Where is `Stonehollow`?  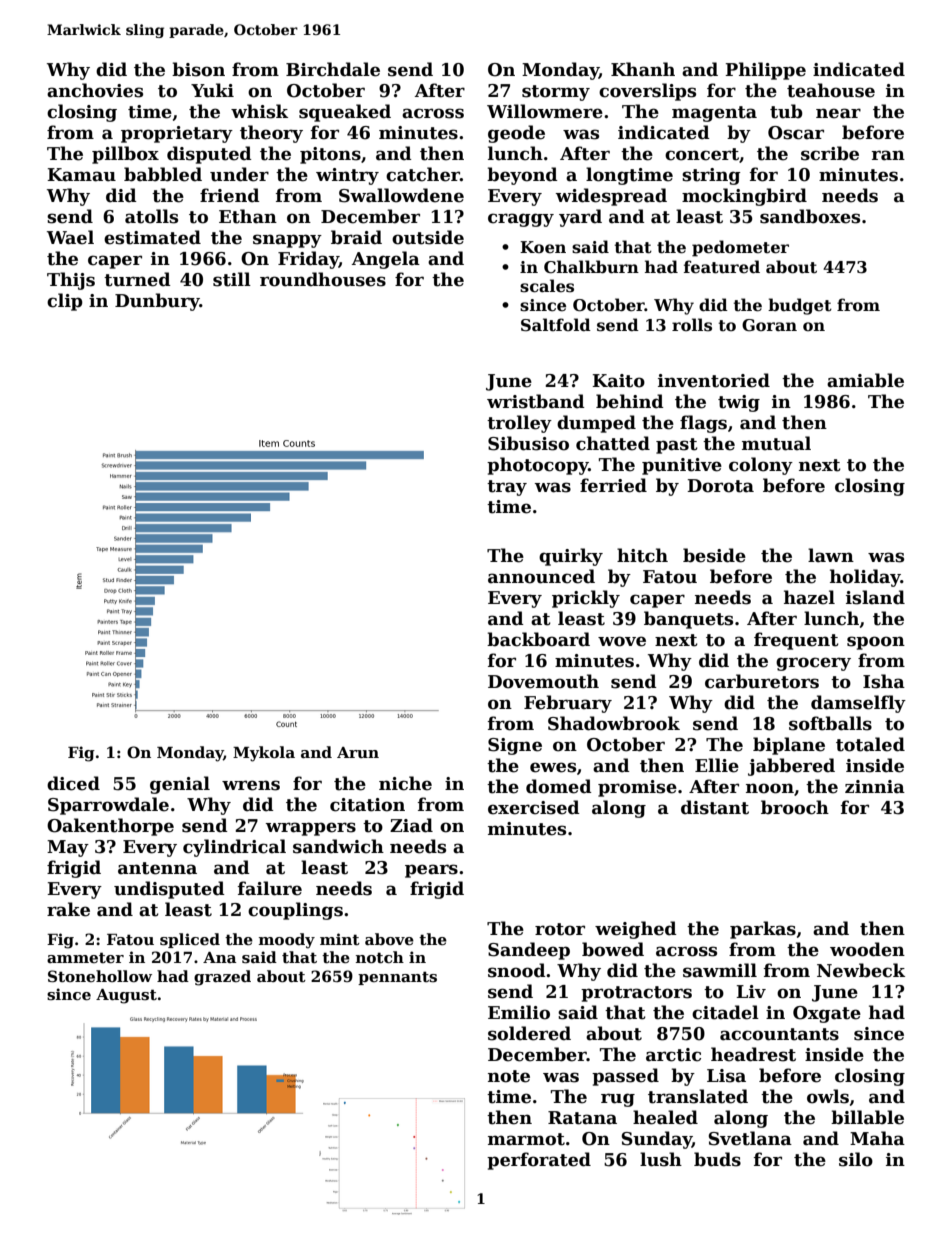 Stonehollow is located at coordinates (100, 976).
